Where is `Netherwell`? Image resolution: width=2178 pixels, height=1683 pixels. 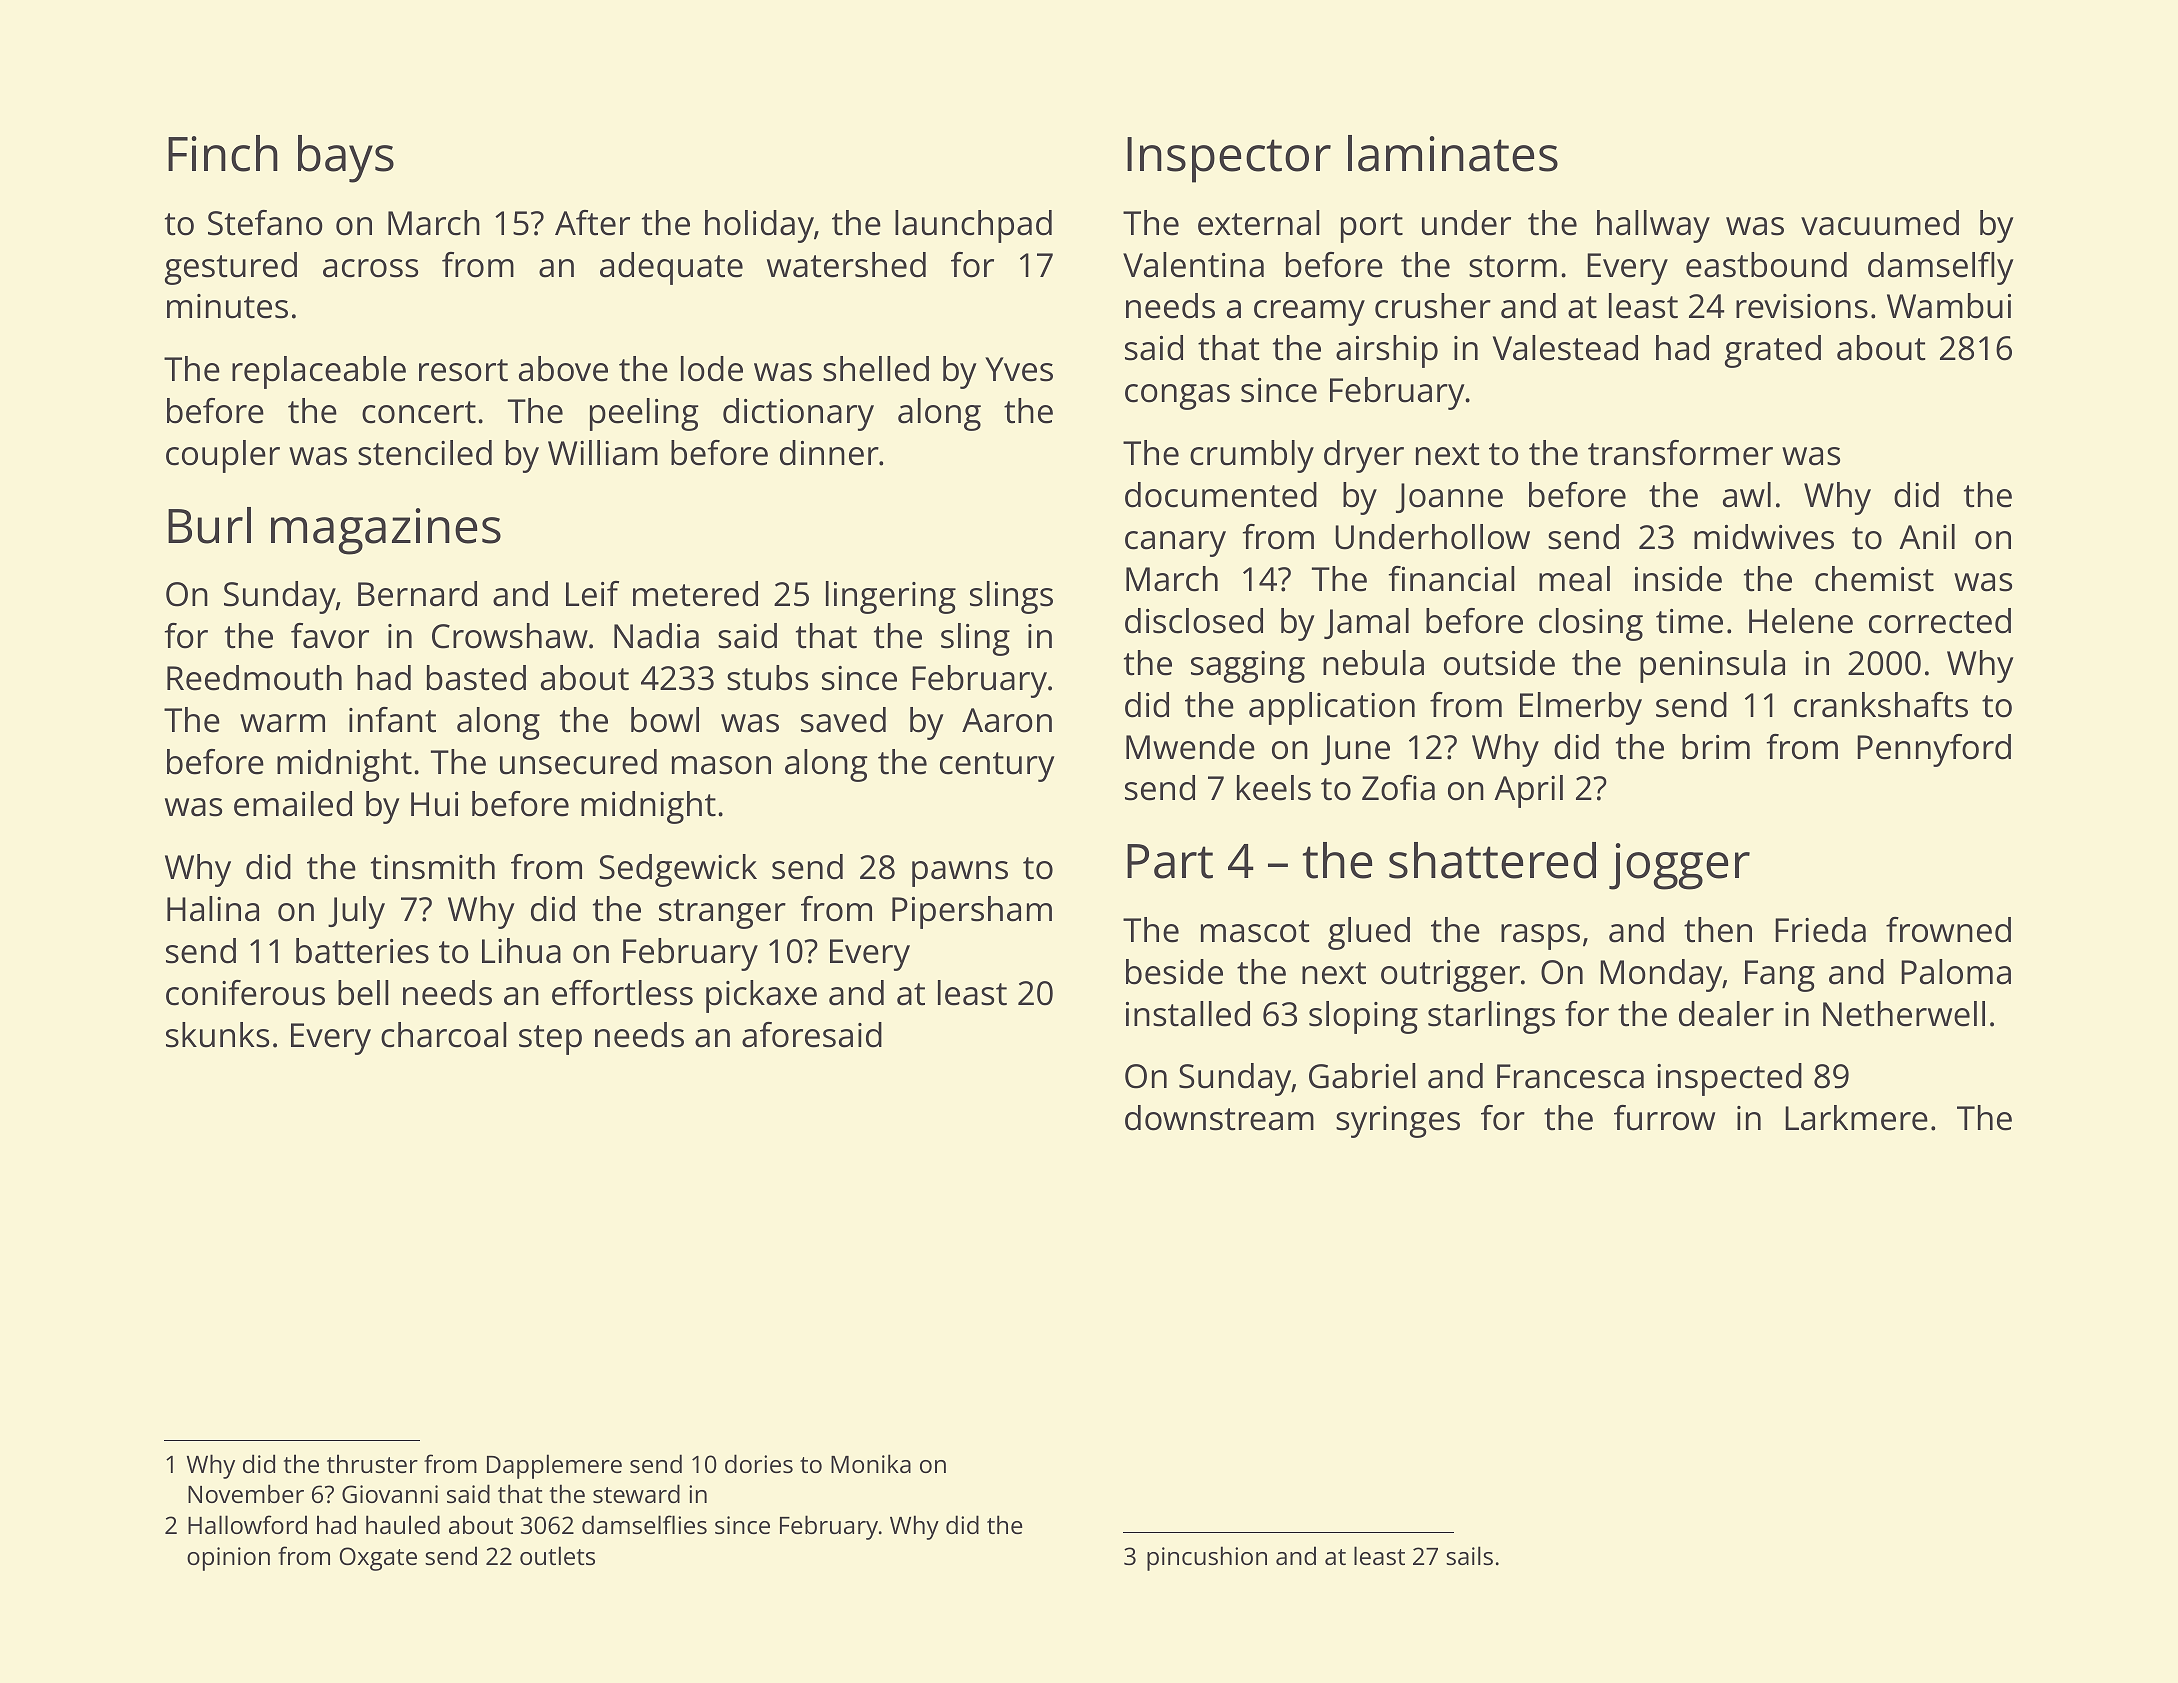 Netherwell is located at coordinates (1904, 1014).
